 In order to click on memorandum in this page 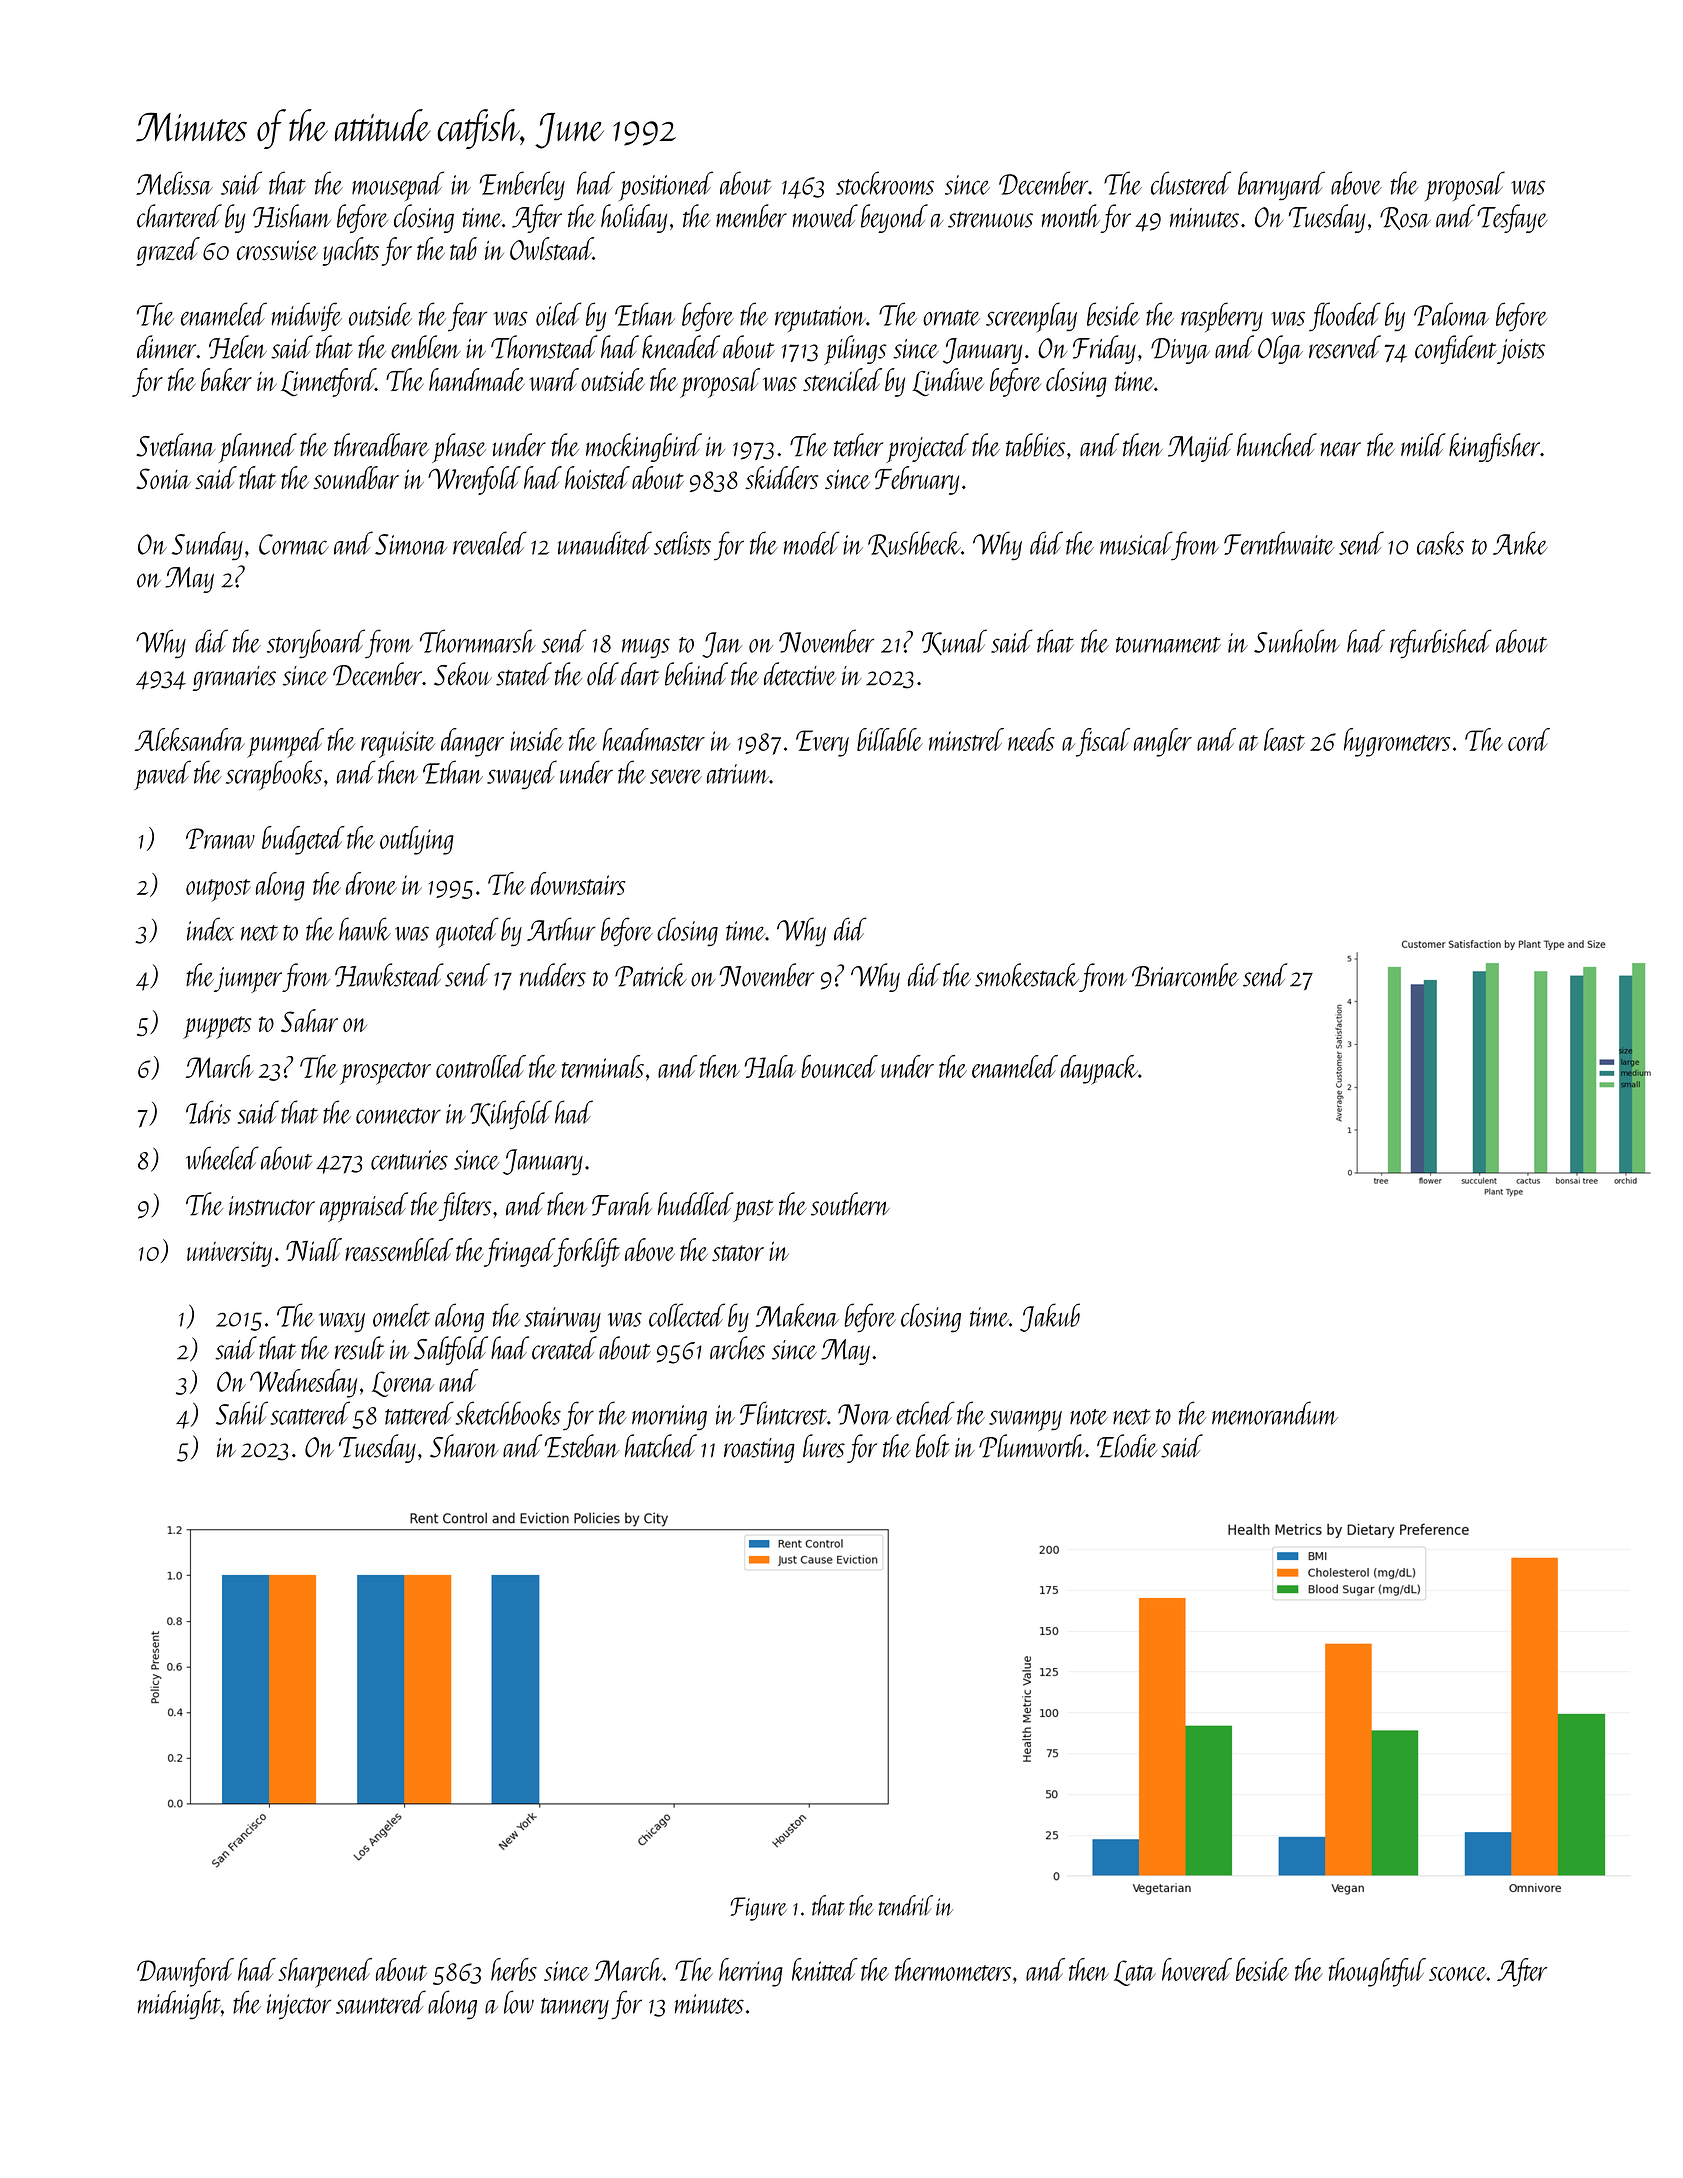, I will do `click(1275, 1413)`.
